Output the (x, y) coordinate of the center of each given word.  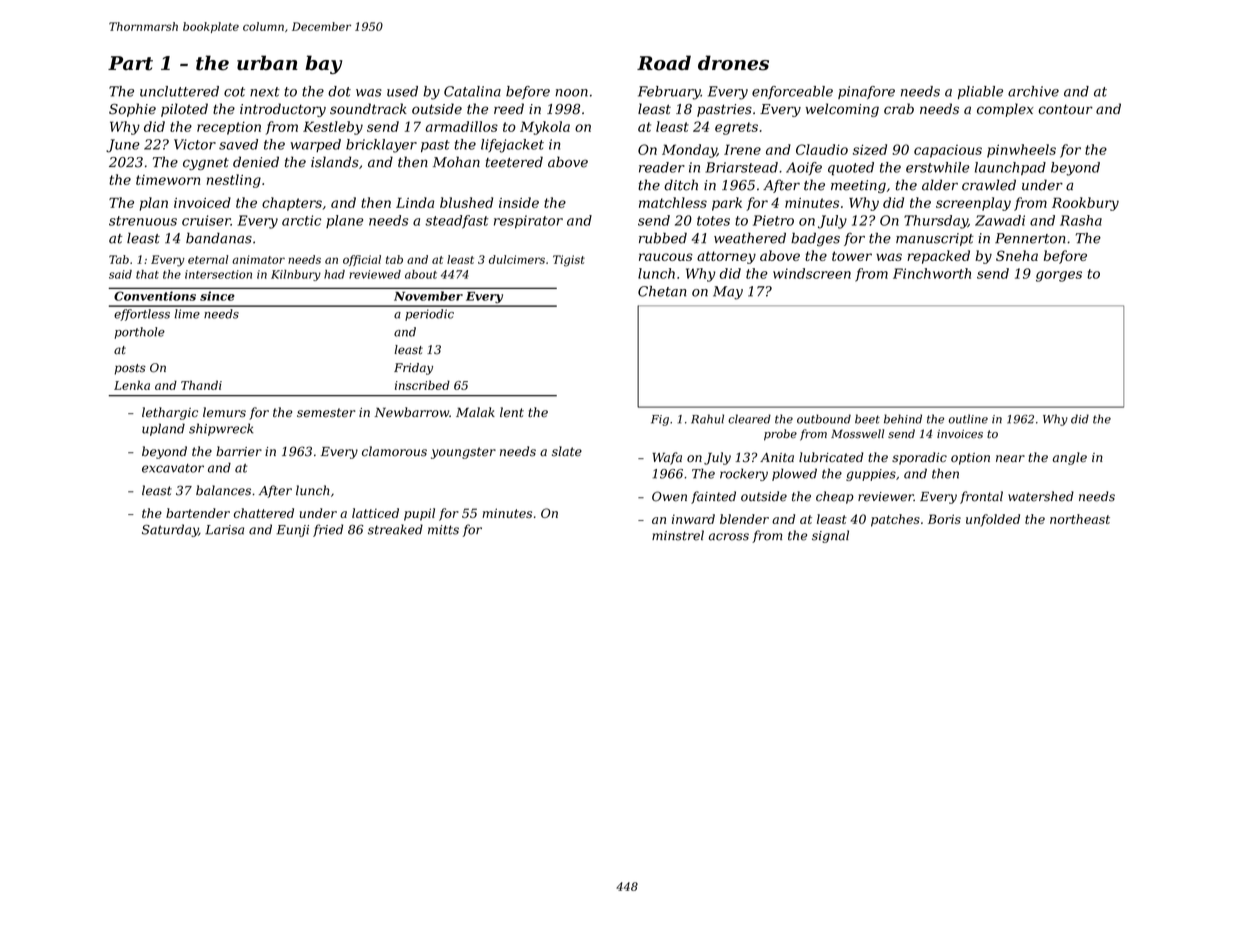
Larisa (224, 530)
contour (1065, 109)
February (669, 93)
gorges (1059, 276)
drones (733, 63)
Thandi (201, 385)
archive (1033, 91)
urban (267, 62)
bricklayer (381, 146)
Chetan (662, 291)
